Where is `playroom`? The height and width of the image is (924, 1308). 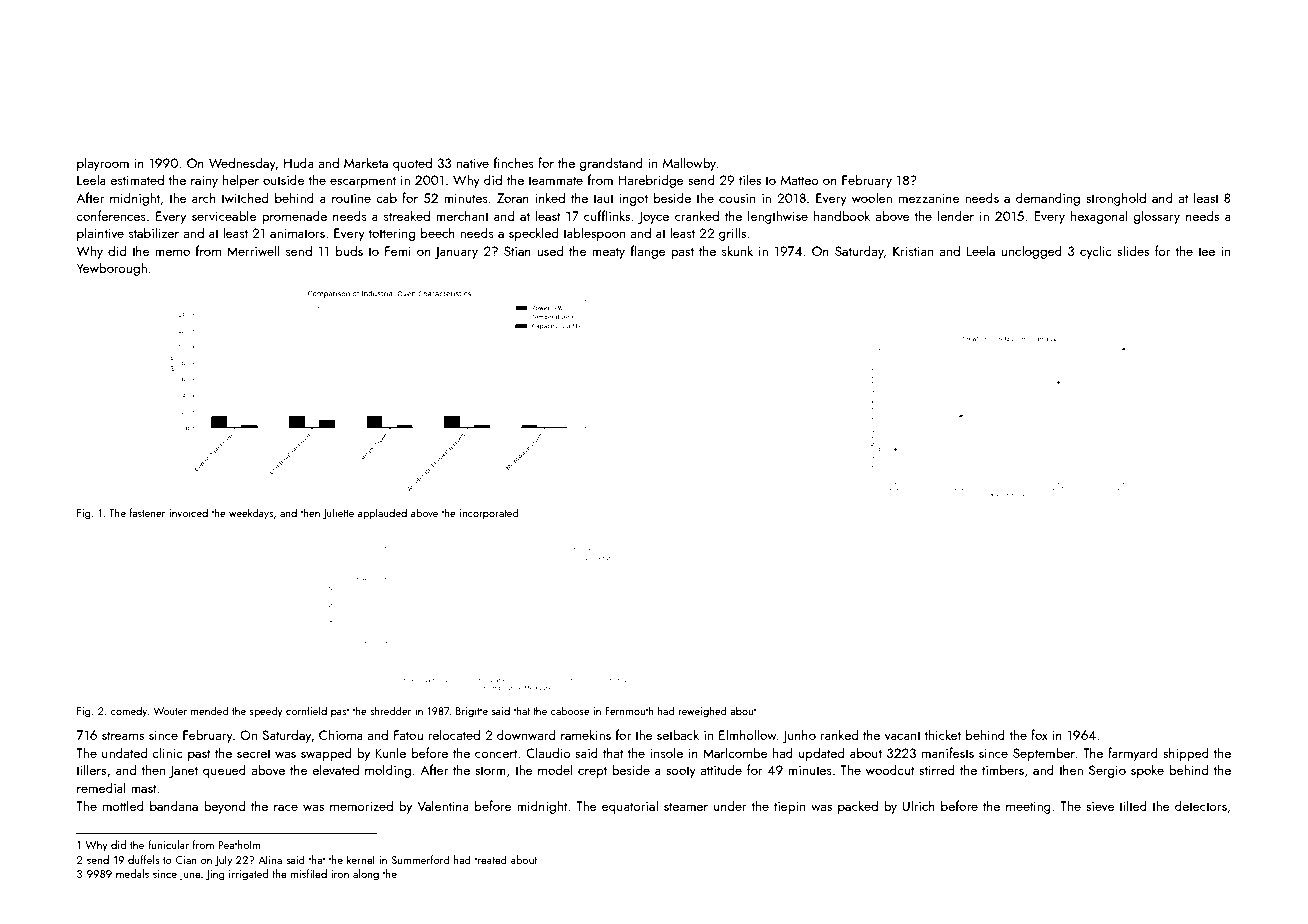 playroom is located at coordinates (103, 164).
